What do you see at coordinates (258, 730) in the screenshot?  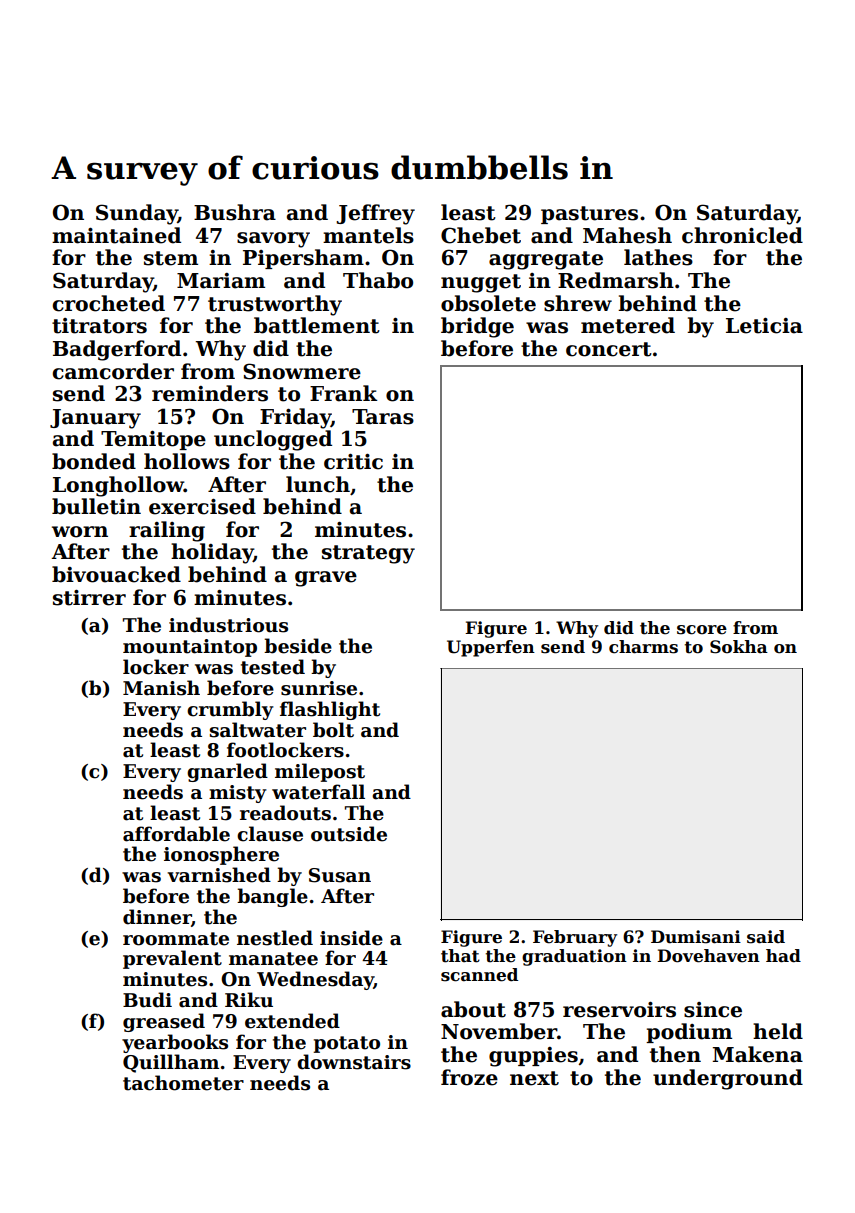 I see `saltwater` at bounding box center [258, 730].
